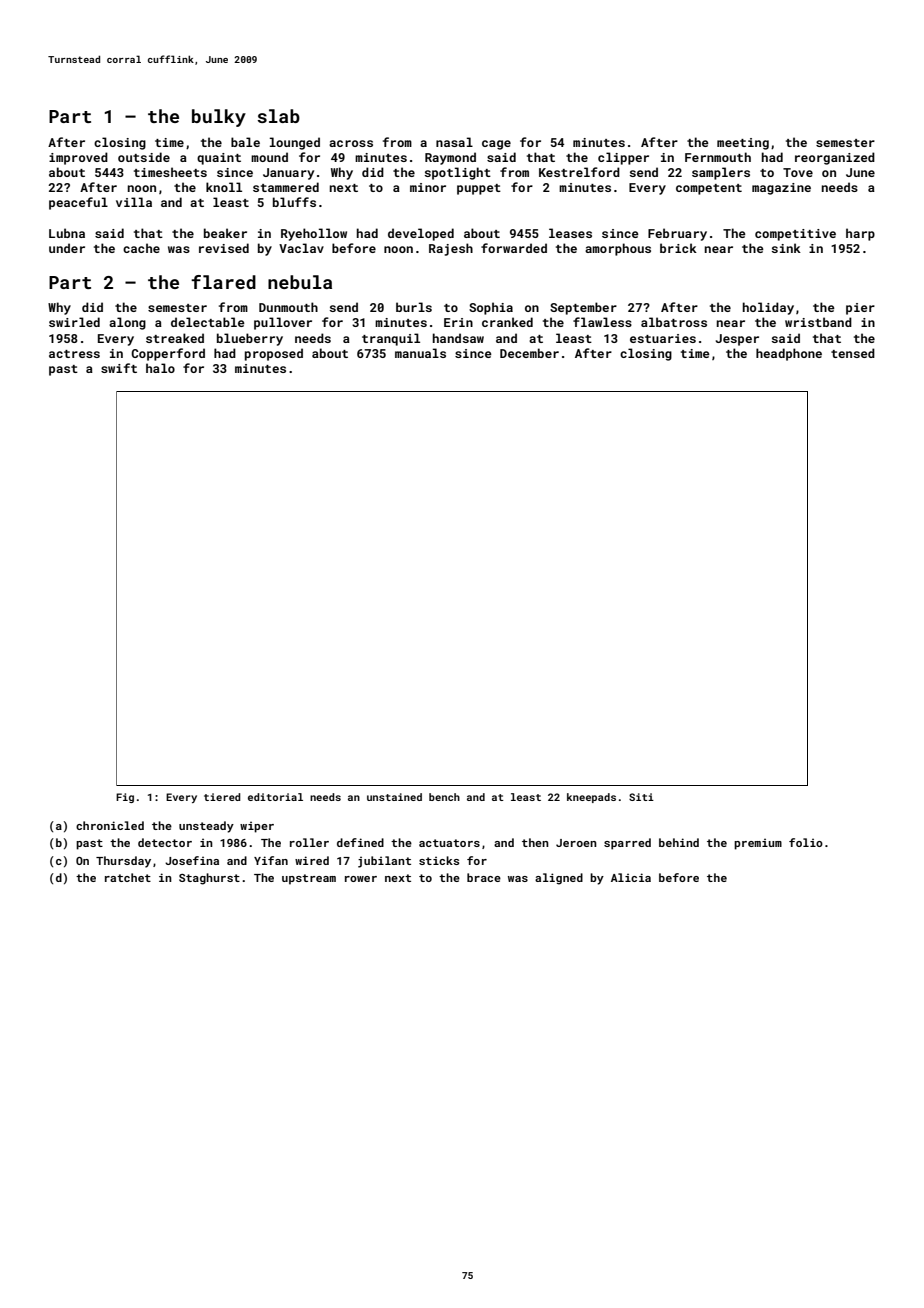  Describe the element at coordinates (127, 323) in the screenshot. I see `along` at that location.
